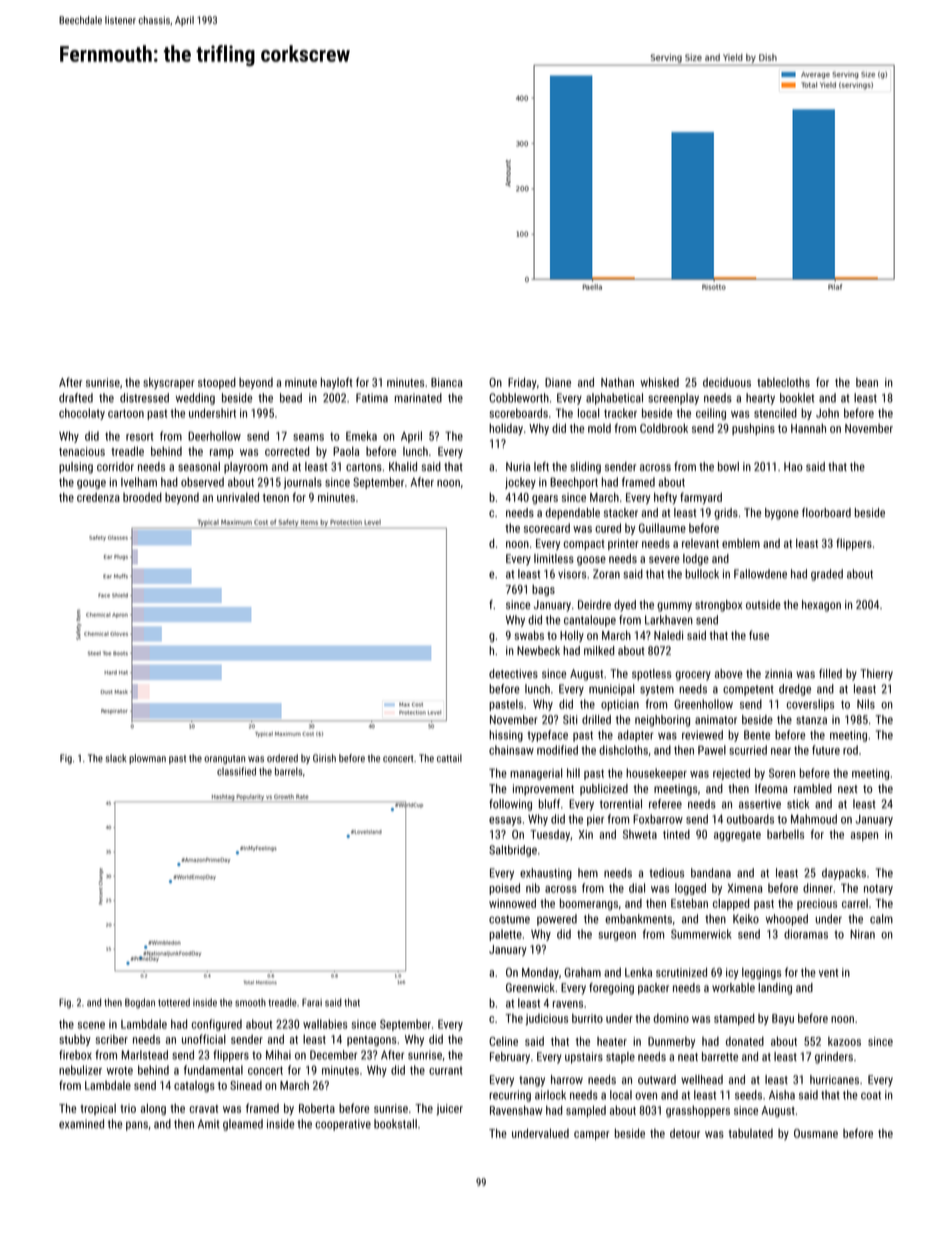 The height and width of the page is (1233, 952). I want to click on wrote, so click(120, 1070).
